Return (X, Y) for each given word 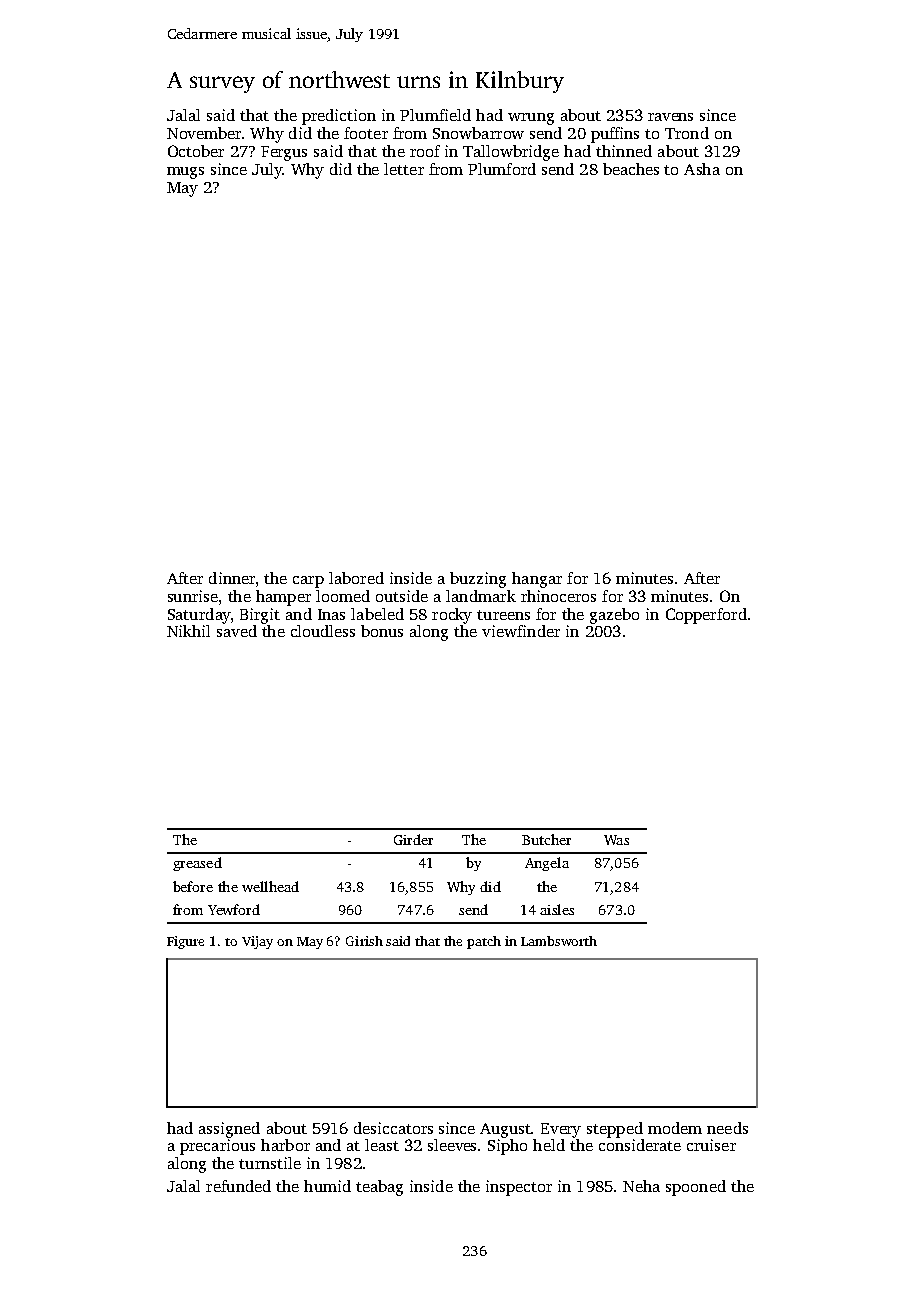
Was (616, 840)
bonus (382, 631)
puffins (615, 135)
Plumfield (435, 115)
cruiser (711, 1145)
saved (237, 631)
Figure (185, 942)
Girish (364, 941)
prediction (339, 117)
